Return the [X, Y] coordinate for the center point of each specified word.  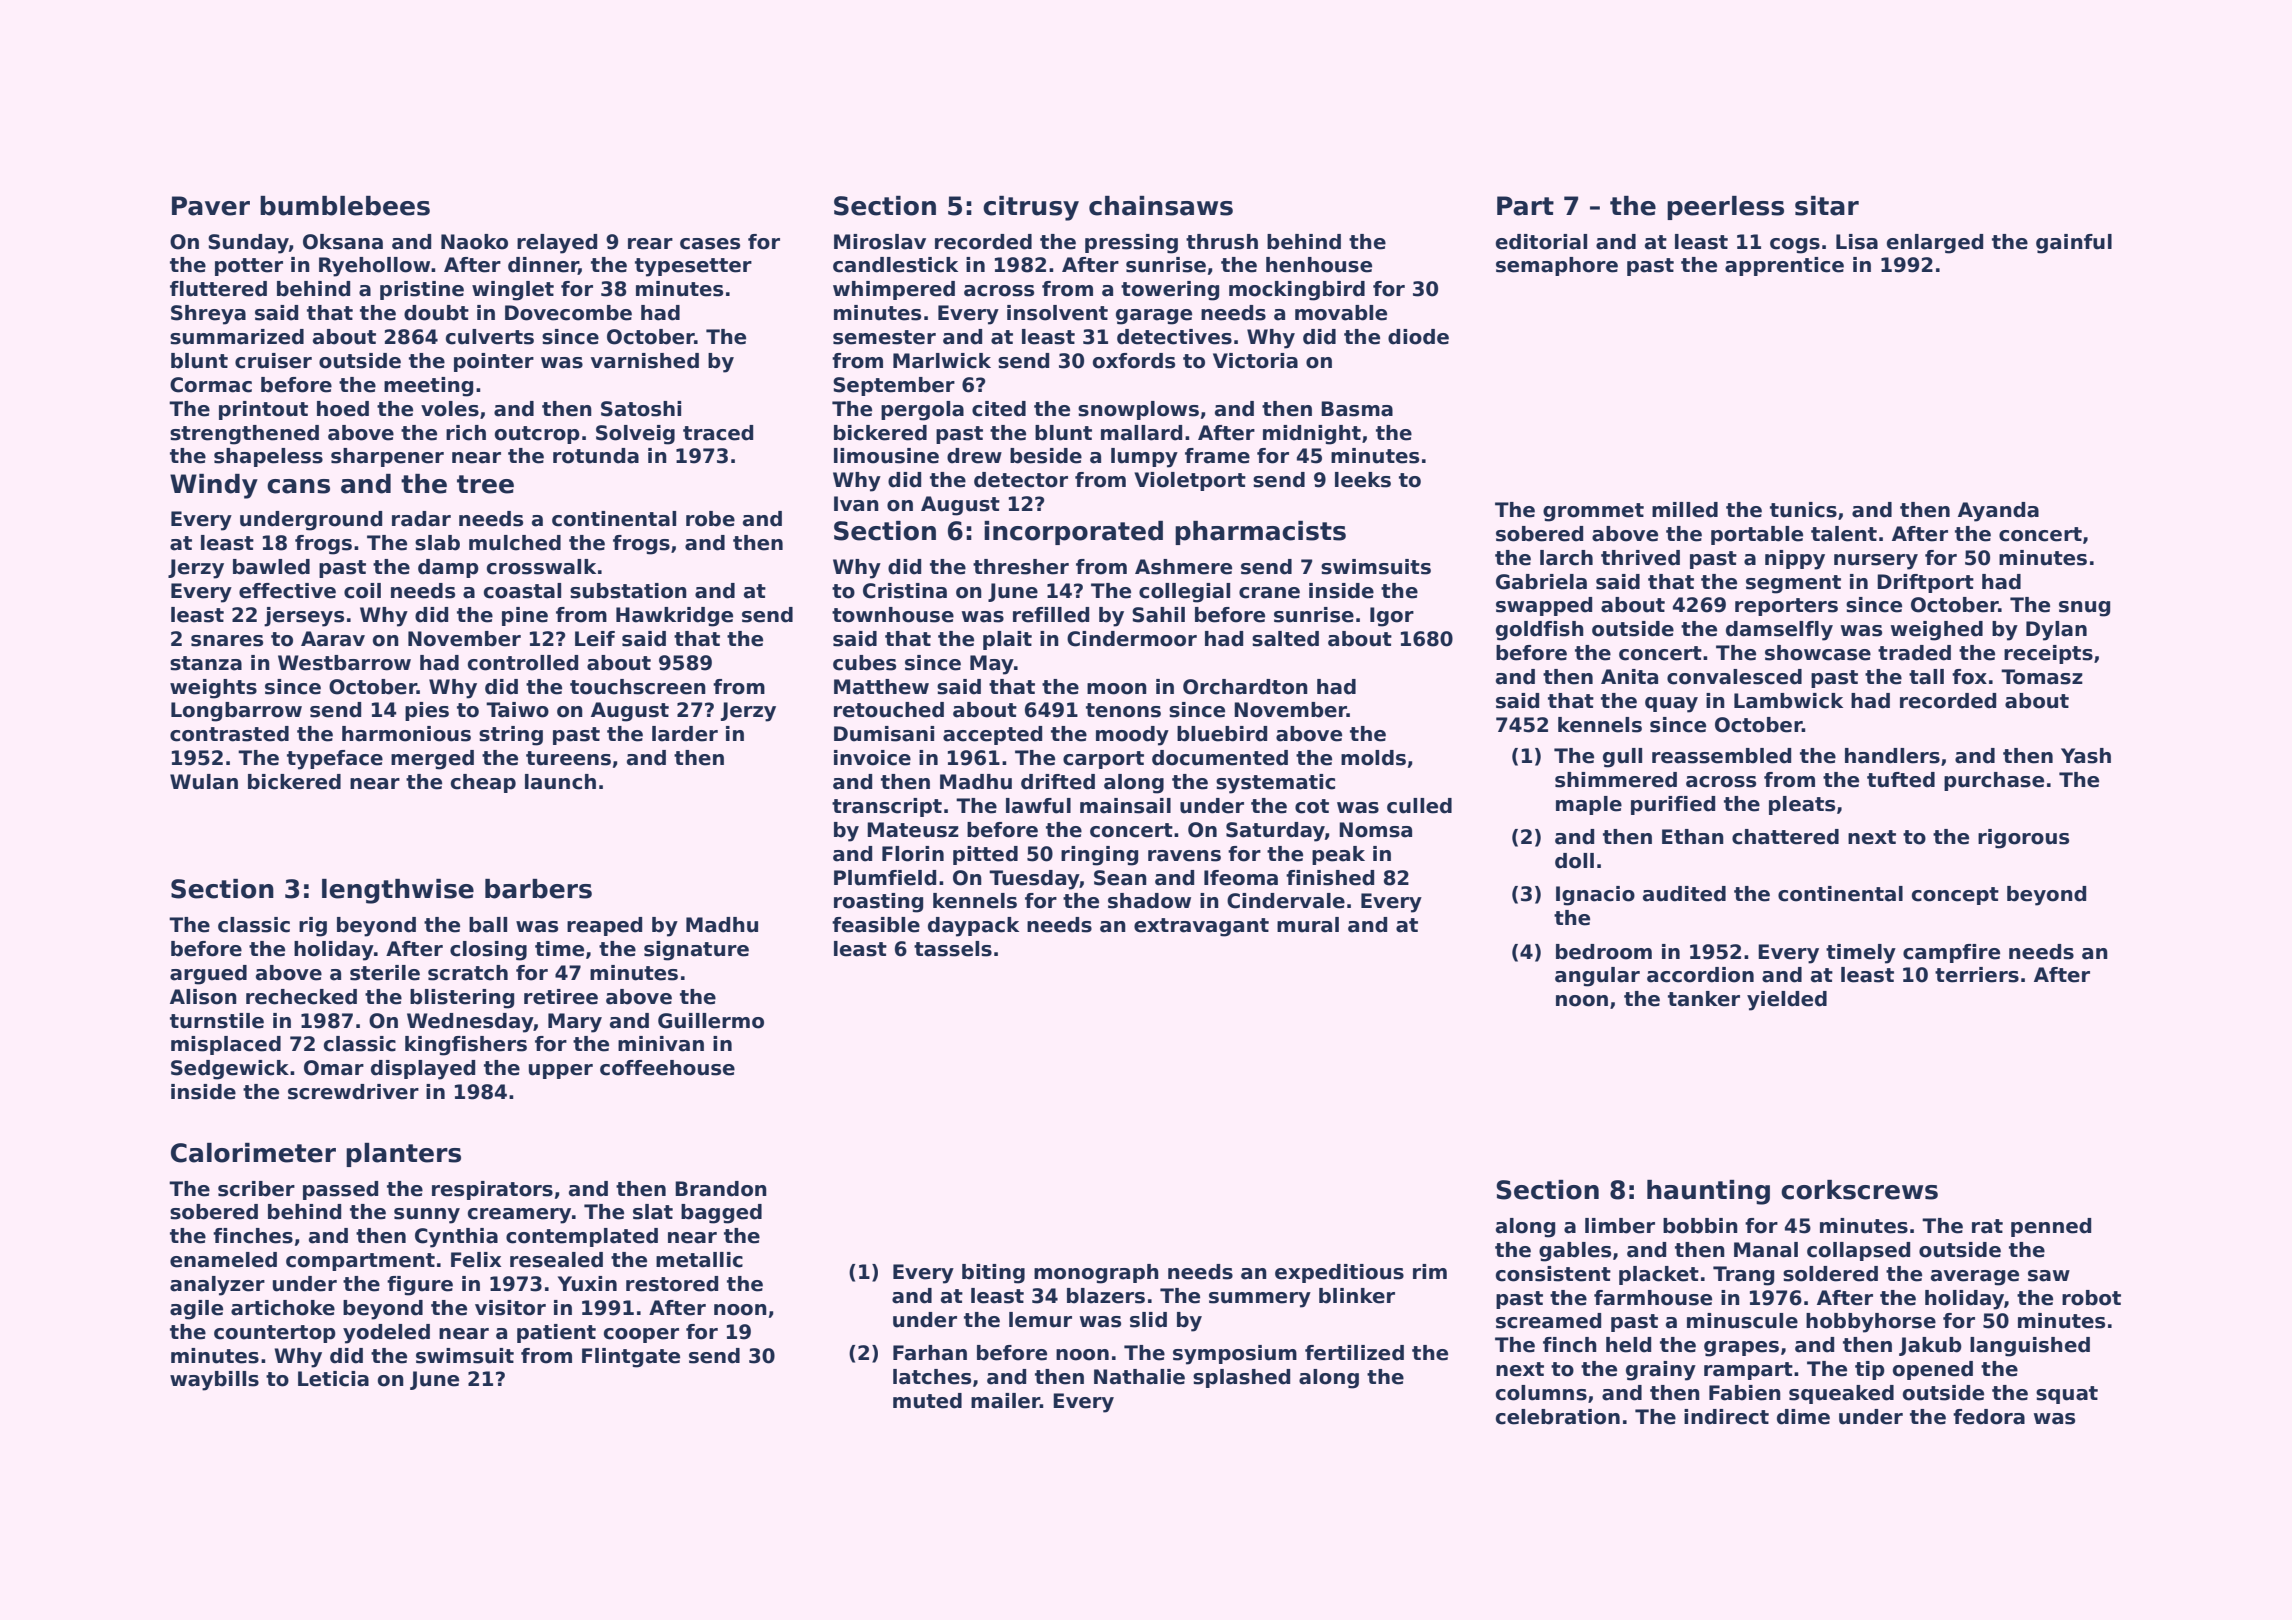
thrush [1222, 242]
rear [650, 244]
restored [672, 1284]
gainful [2074, 244]
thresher [1021, 567]
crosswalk [541, 567]
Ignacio [1595, 896]
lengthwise [398, 891]
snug [2084, 609]
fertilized [1354, 1353]
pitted [985, 855]
